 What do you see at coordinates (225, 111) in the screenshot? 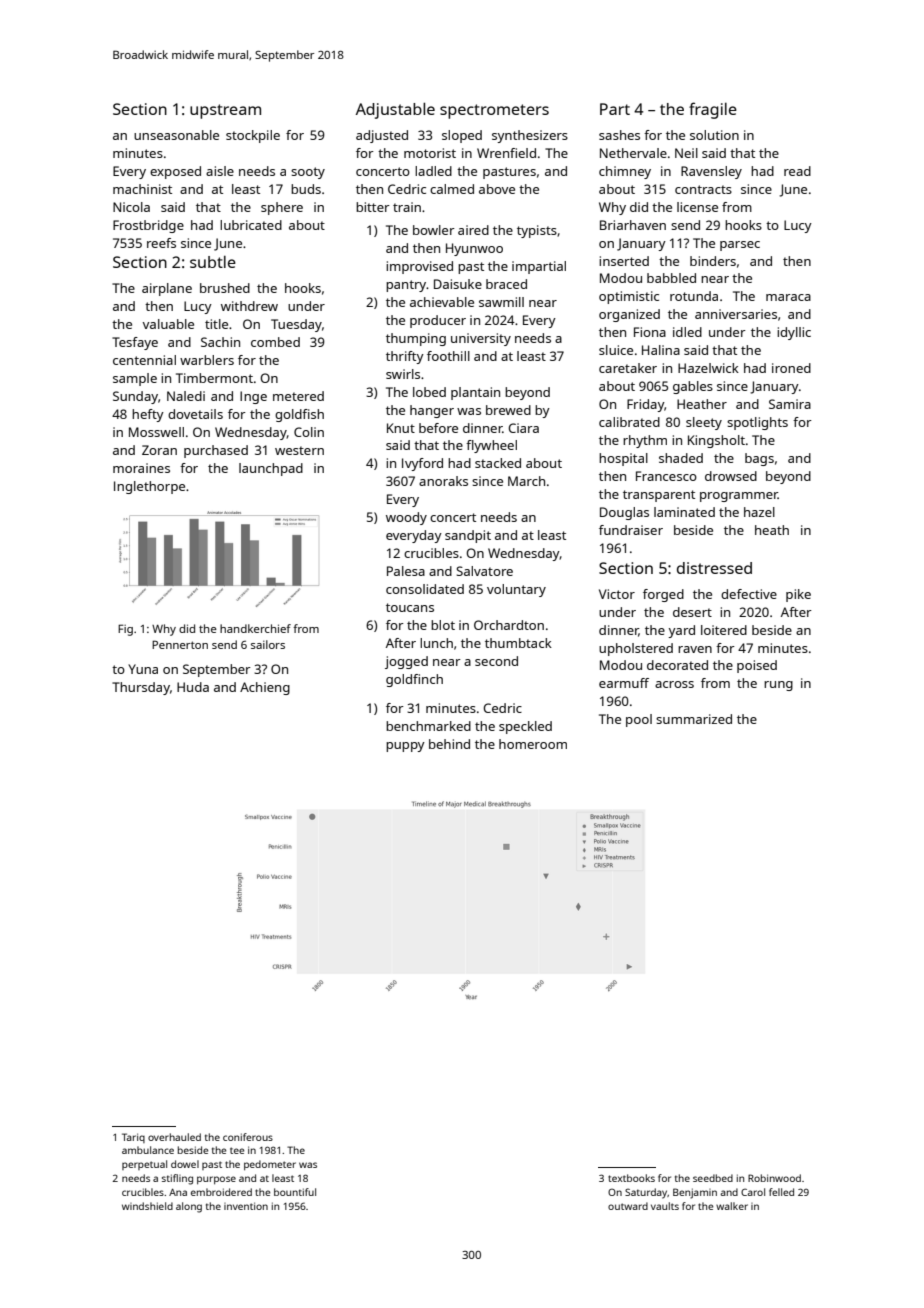
I see `upstream` at bounding box center [225, 111].
